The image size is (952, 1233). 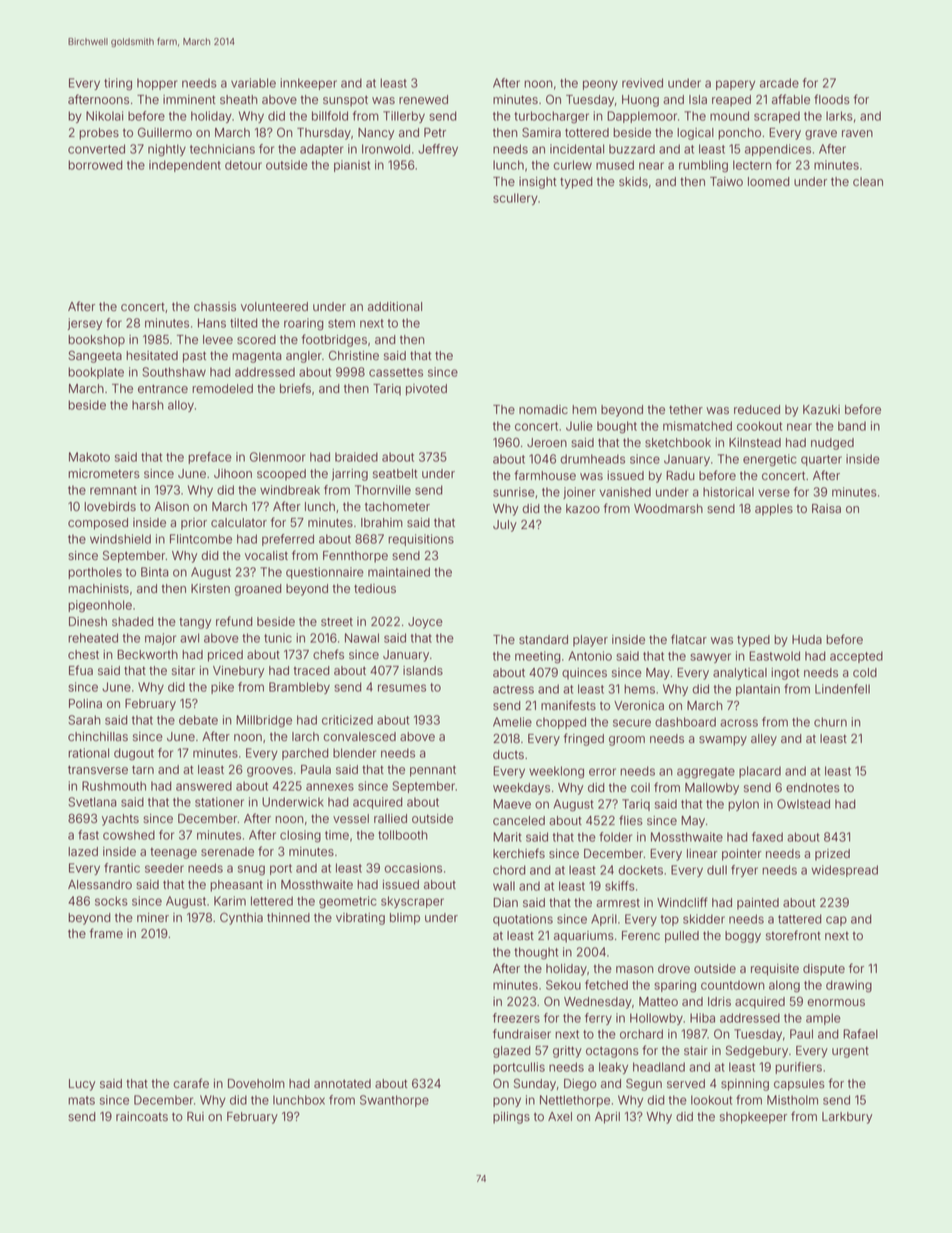 What do you see at coordinates (511, 1118) in the screenshot?
I see `pilings` at bounding box center [511, 1118].
